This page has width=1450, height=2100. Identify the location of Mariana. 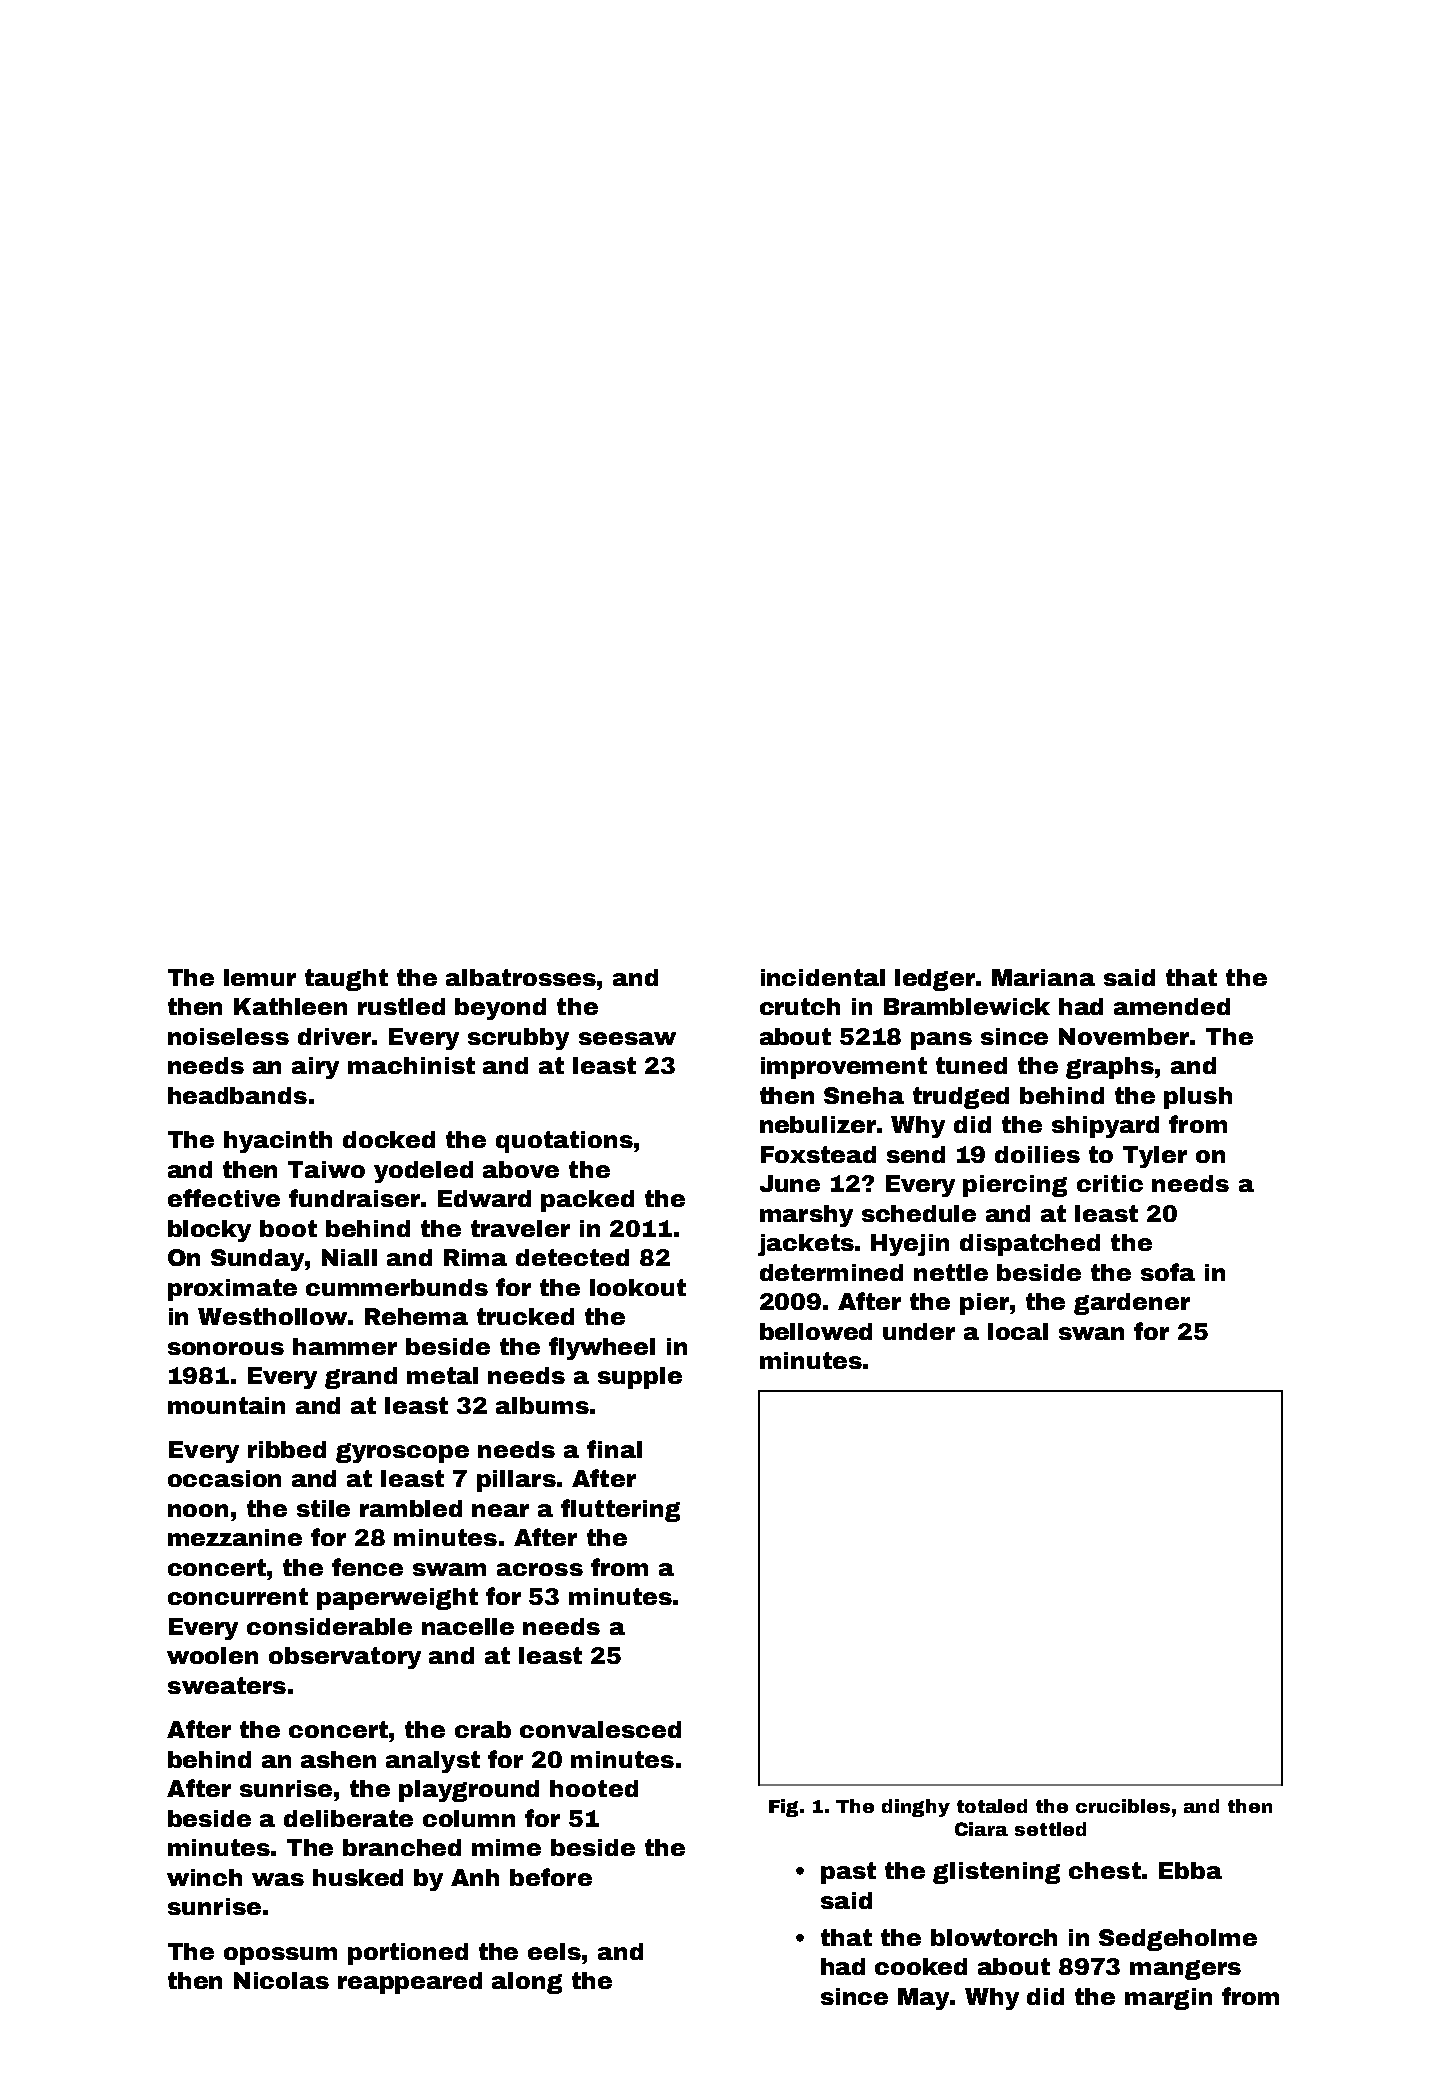
(1043, 977).
